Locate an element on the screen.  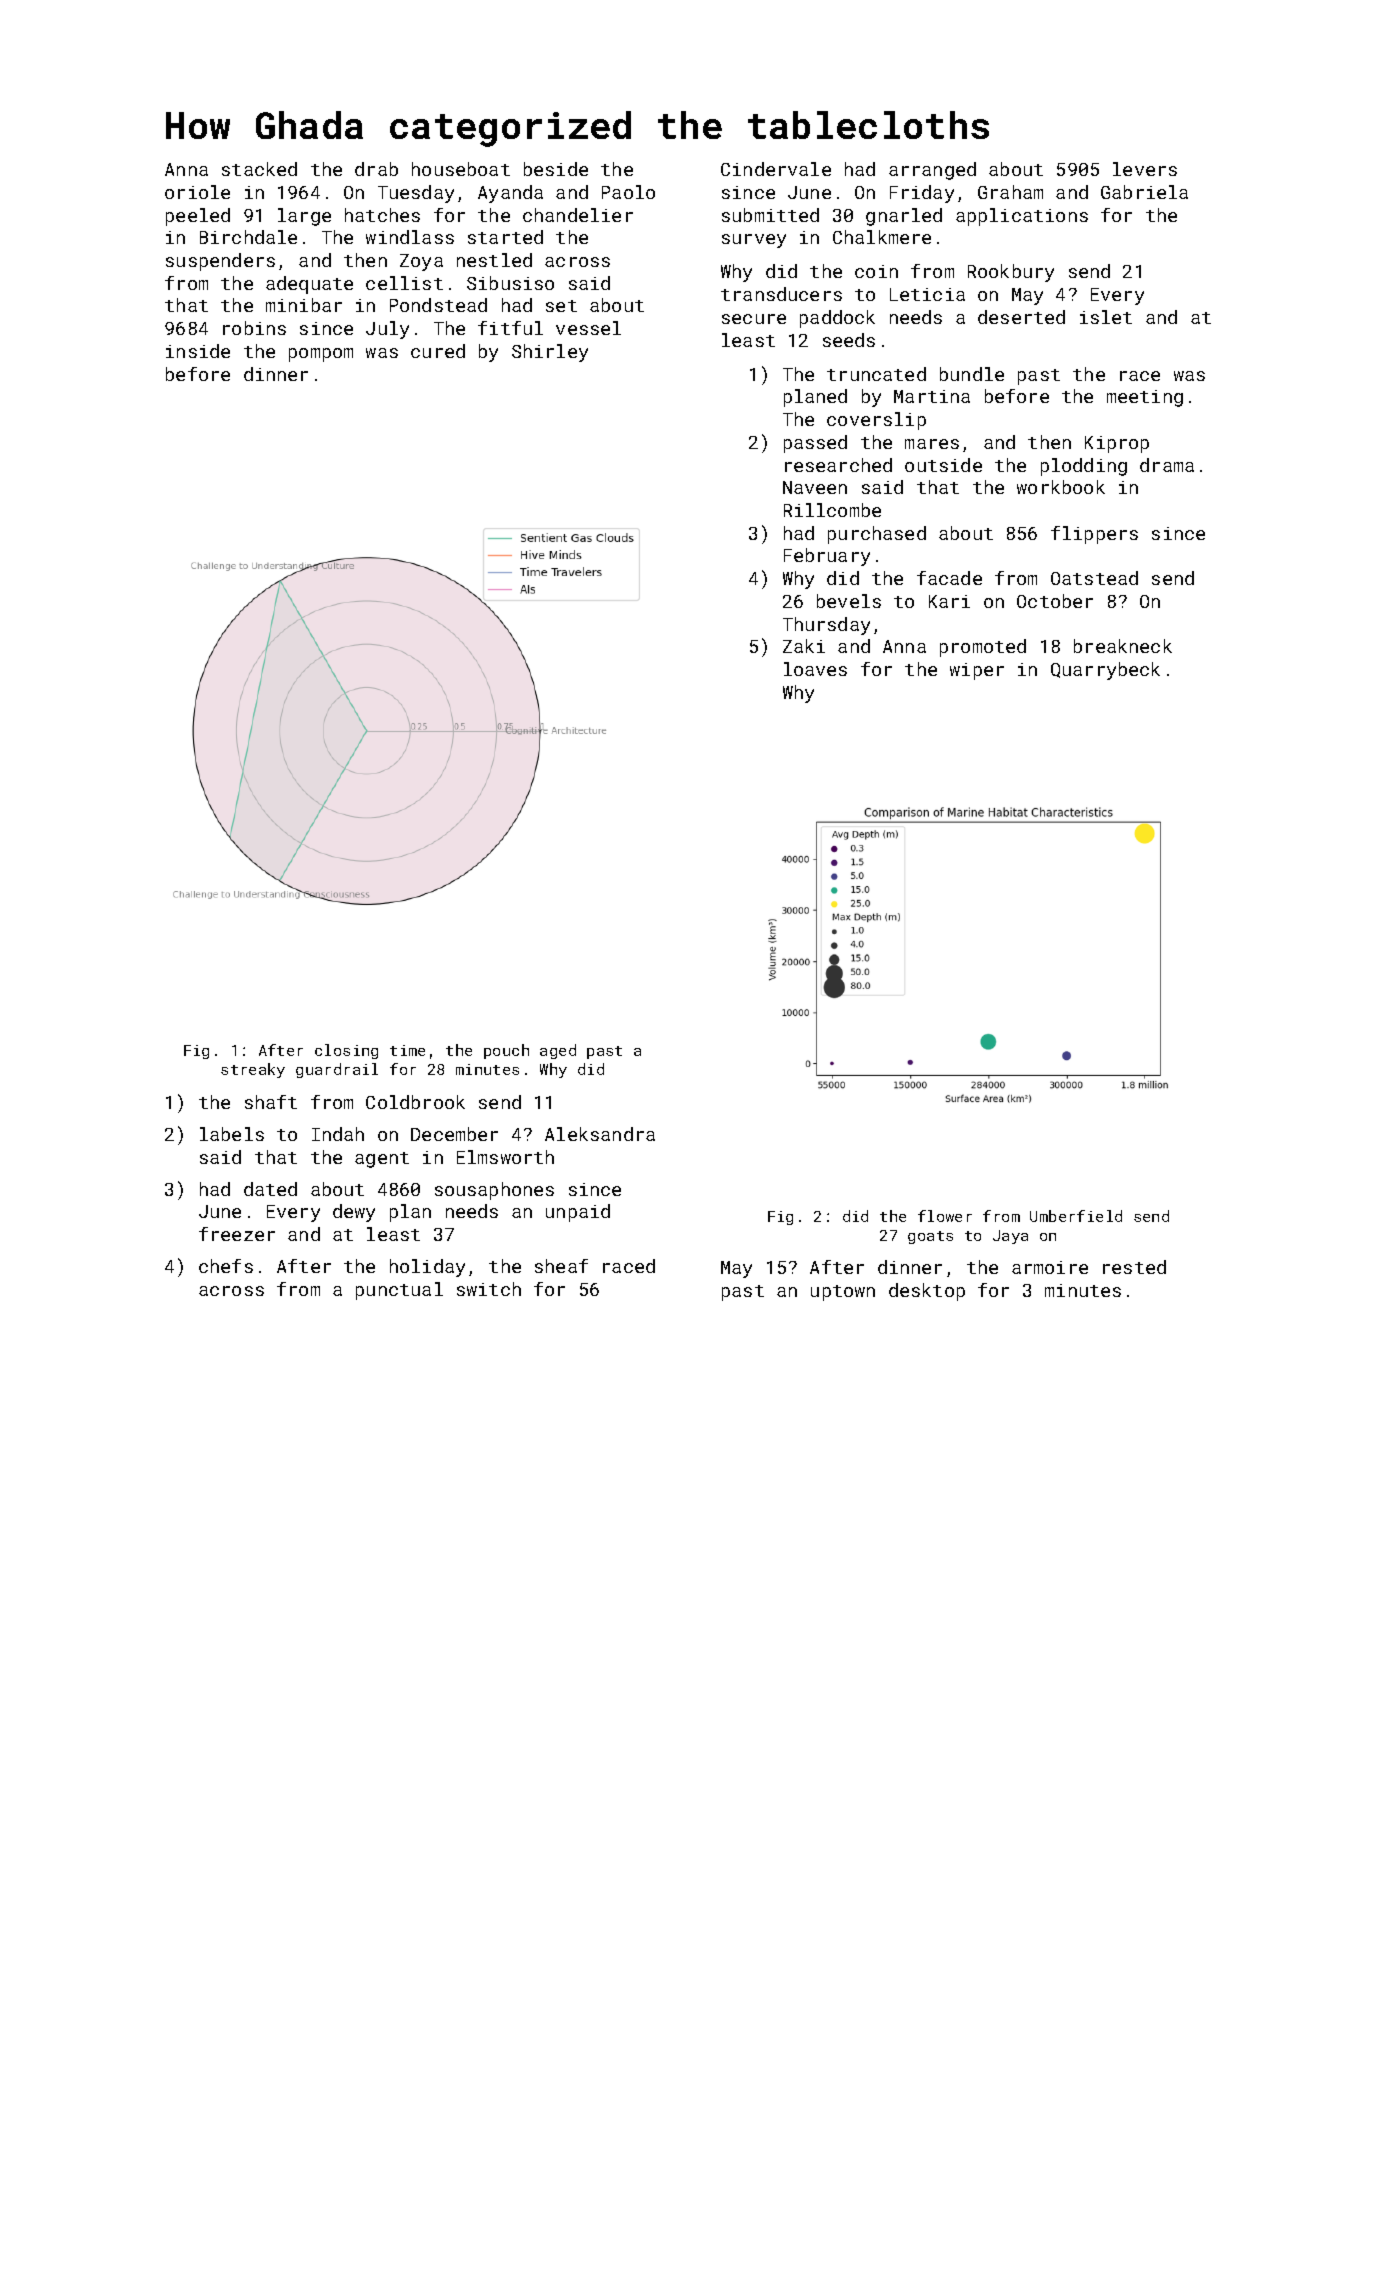
dated is located at coordinates (270, 1189).
